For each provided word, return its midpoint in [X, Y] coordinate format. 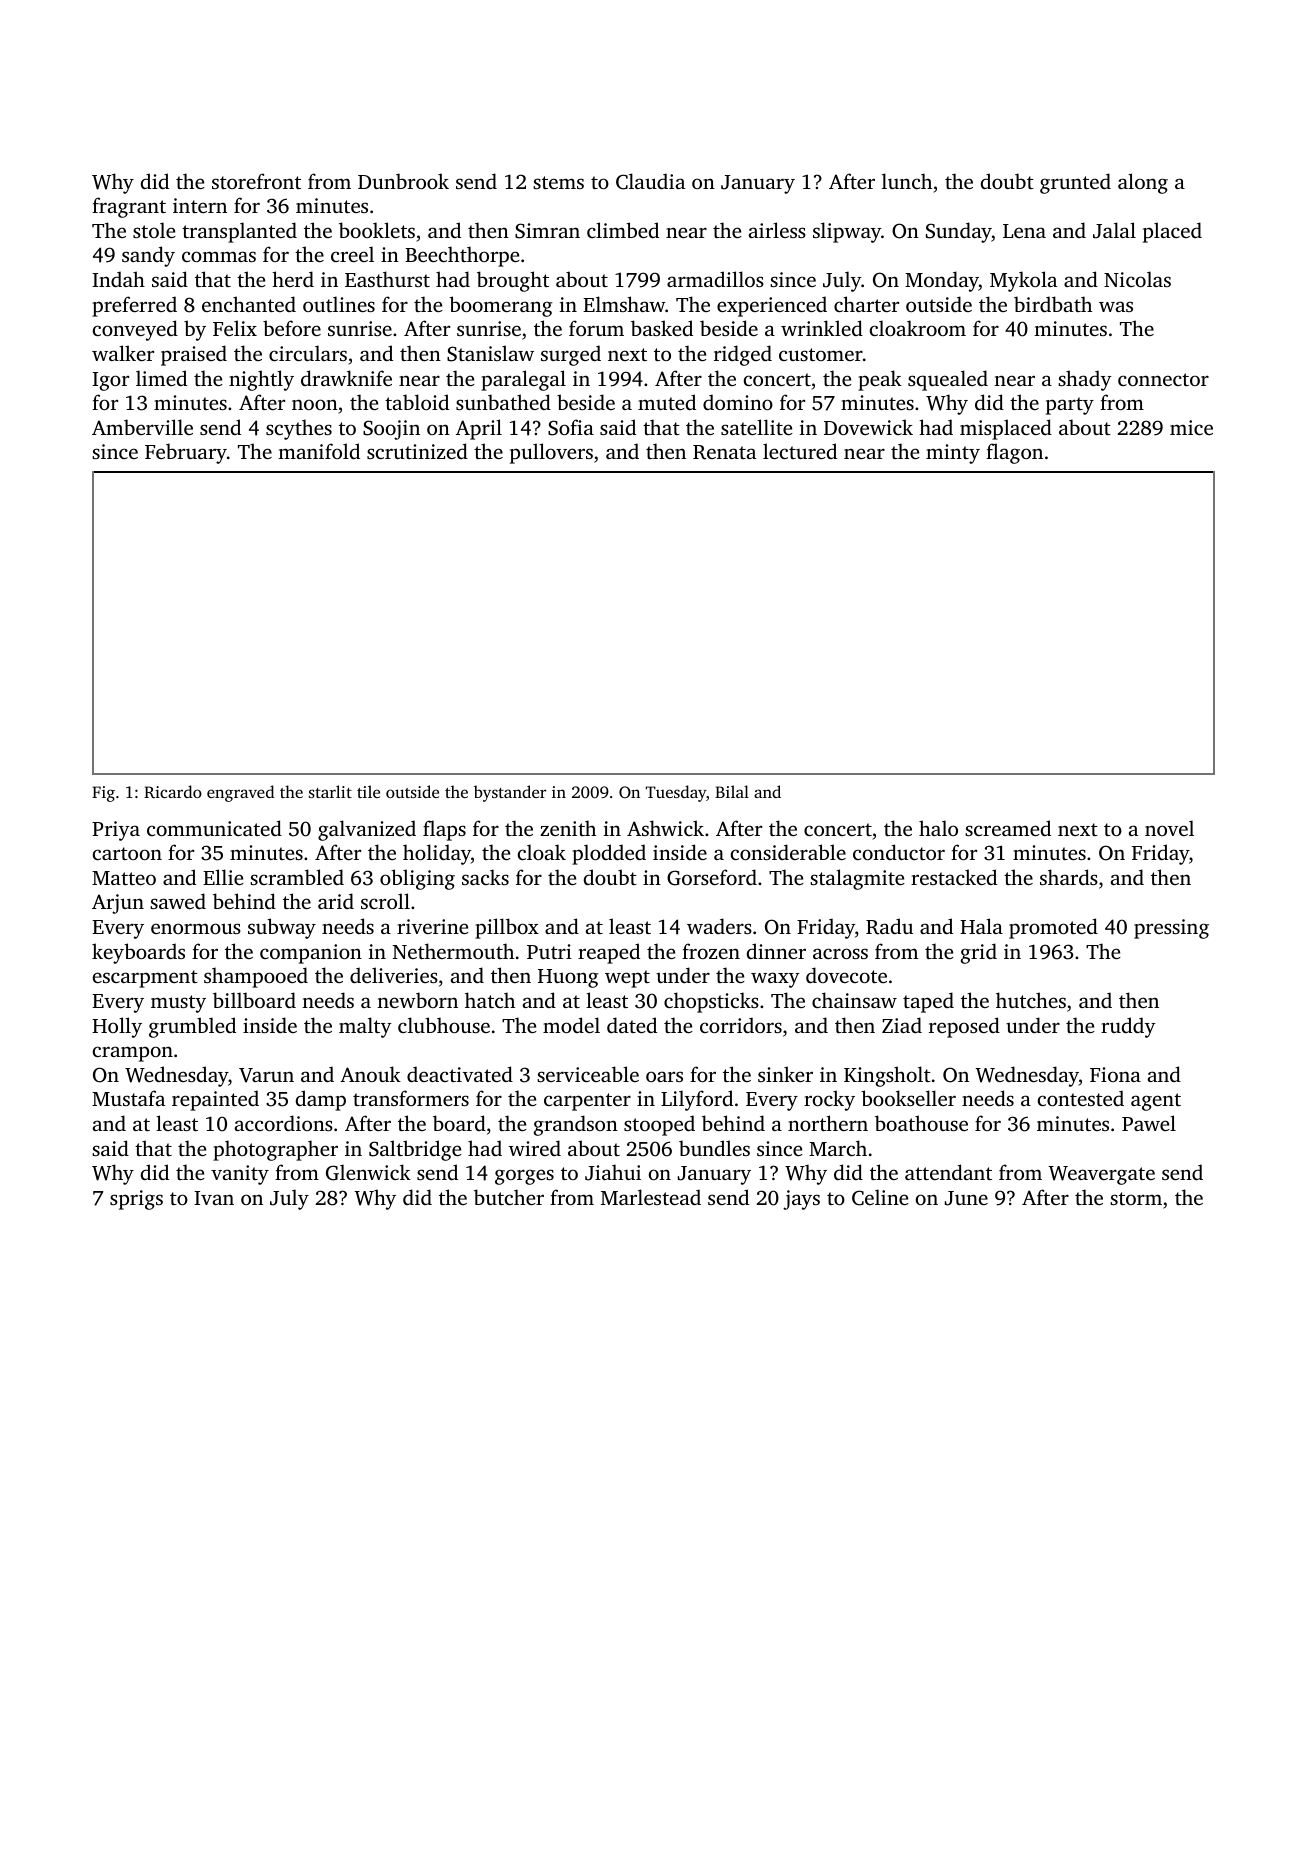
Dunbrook [403, 181]
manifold [319, 451]
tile [368, 791]
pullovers [551, 453]
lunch [907, 181]
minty [953, 454]
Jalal [1114, 230]
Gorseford [712, 877]
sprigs [136, 1200]
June [966, 1198]
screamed [1008, 828]
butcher [509, 1197]
